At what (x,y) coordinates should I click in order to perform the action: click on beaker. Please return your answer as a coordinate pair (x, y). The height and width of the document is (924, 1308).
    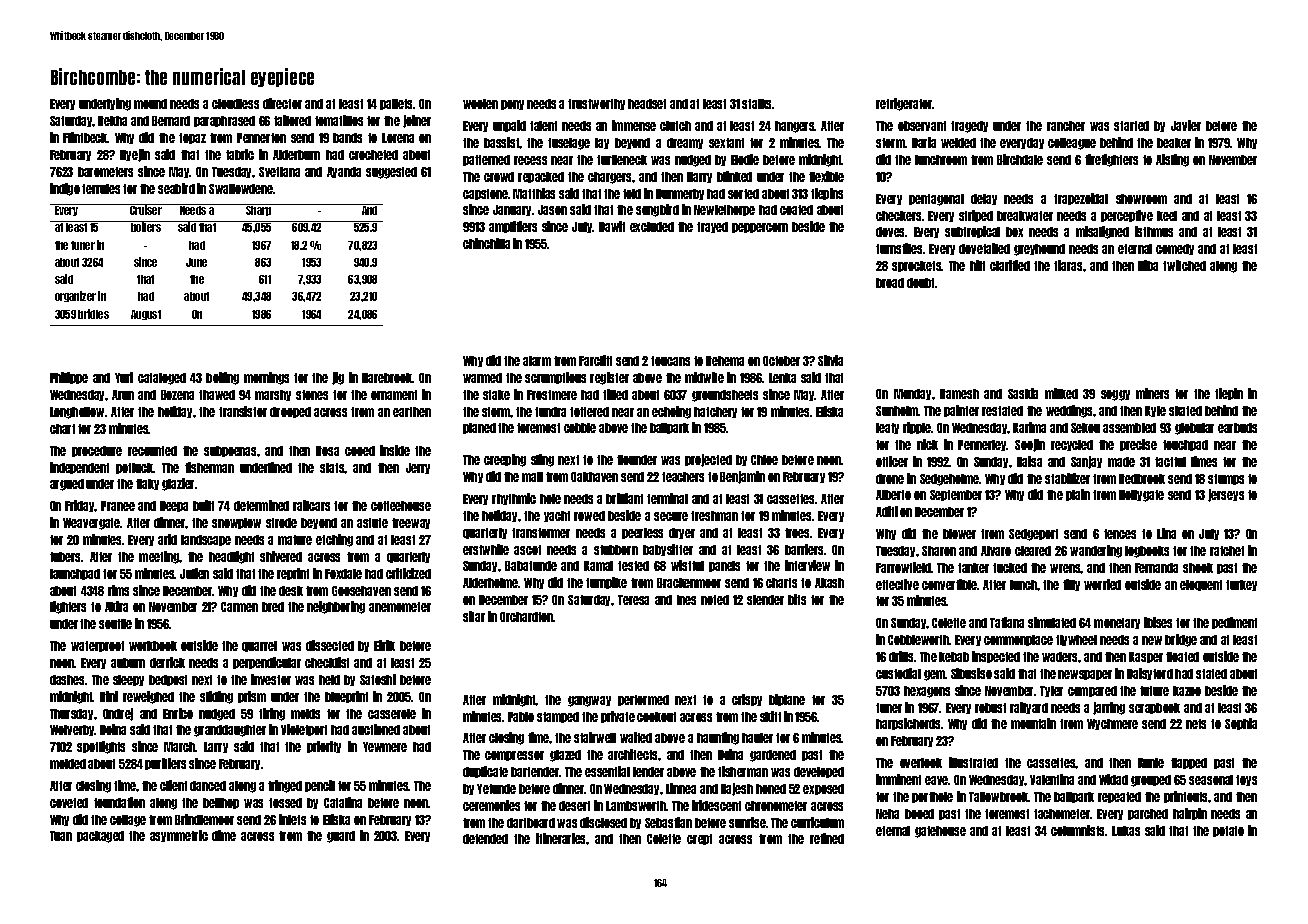
    Looking at the image, I should click on (1174, 143).
